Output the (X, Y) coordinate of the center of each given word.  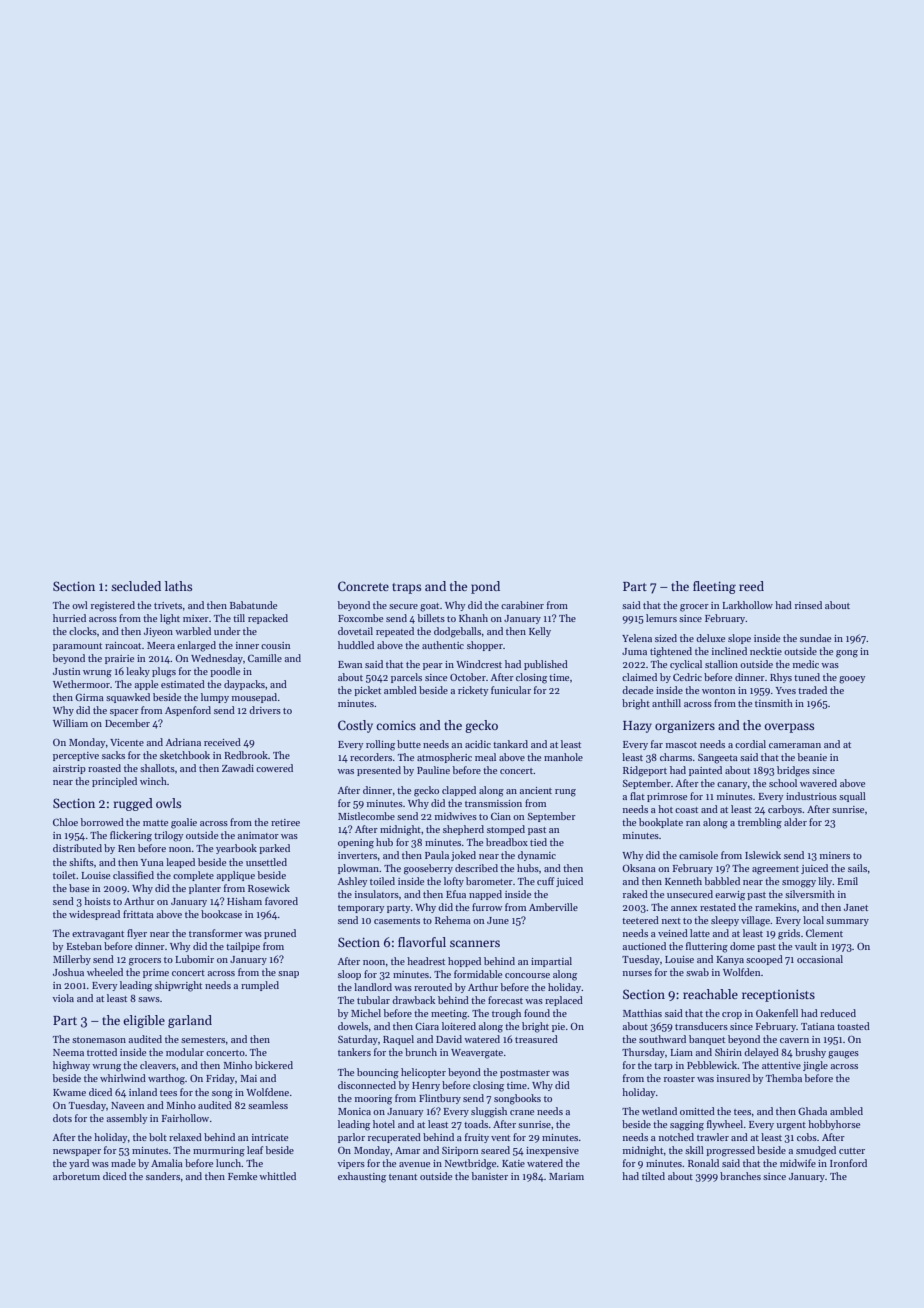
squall (852, 797)
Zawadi (238, 768)
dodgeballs (457, 632)
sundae (815, 638)
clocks (83, 631)
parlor (351, 1138)
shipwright (178, 986)
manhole (563, 757)
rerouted (433, 987)
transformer (216, 933)
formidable (478, 974)
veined (673, 933)
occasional (820, 959)
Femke (242, 1176)
